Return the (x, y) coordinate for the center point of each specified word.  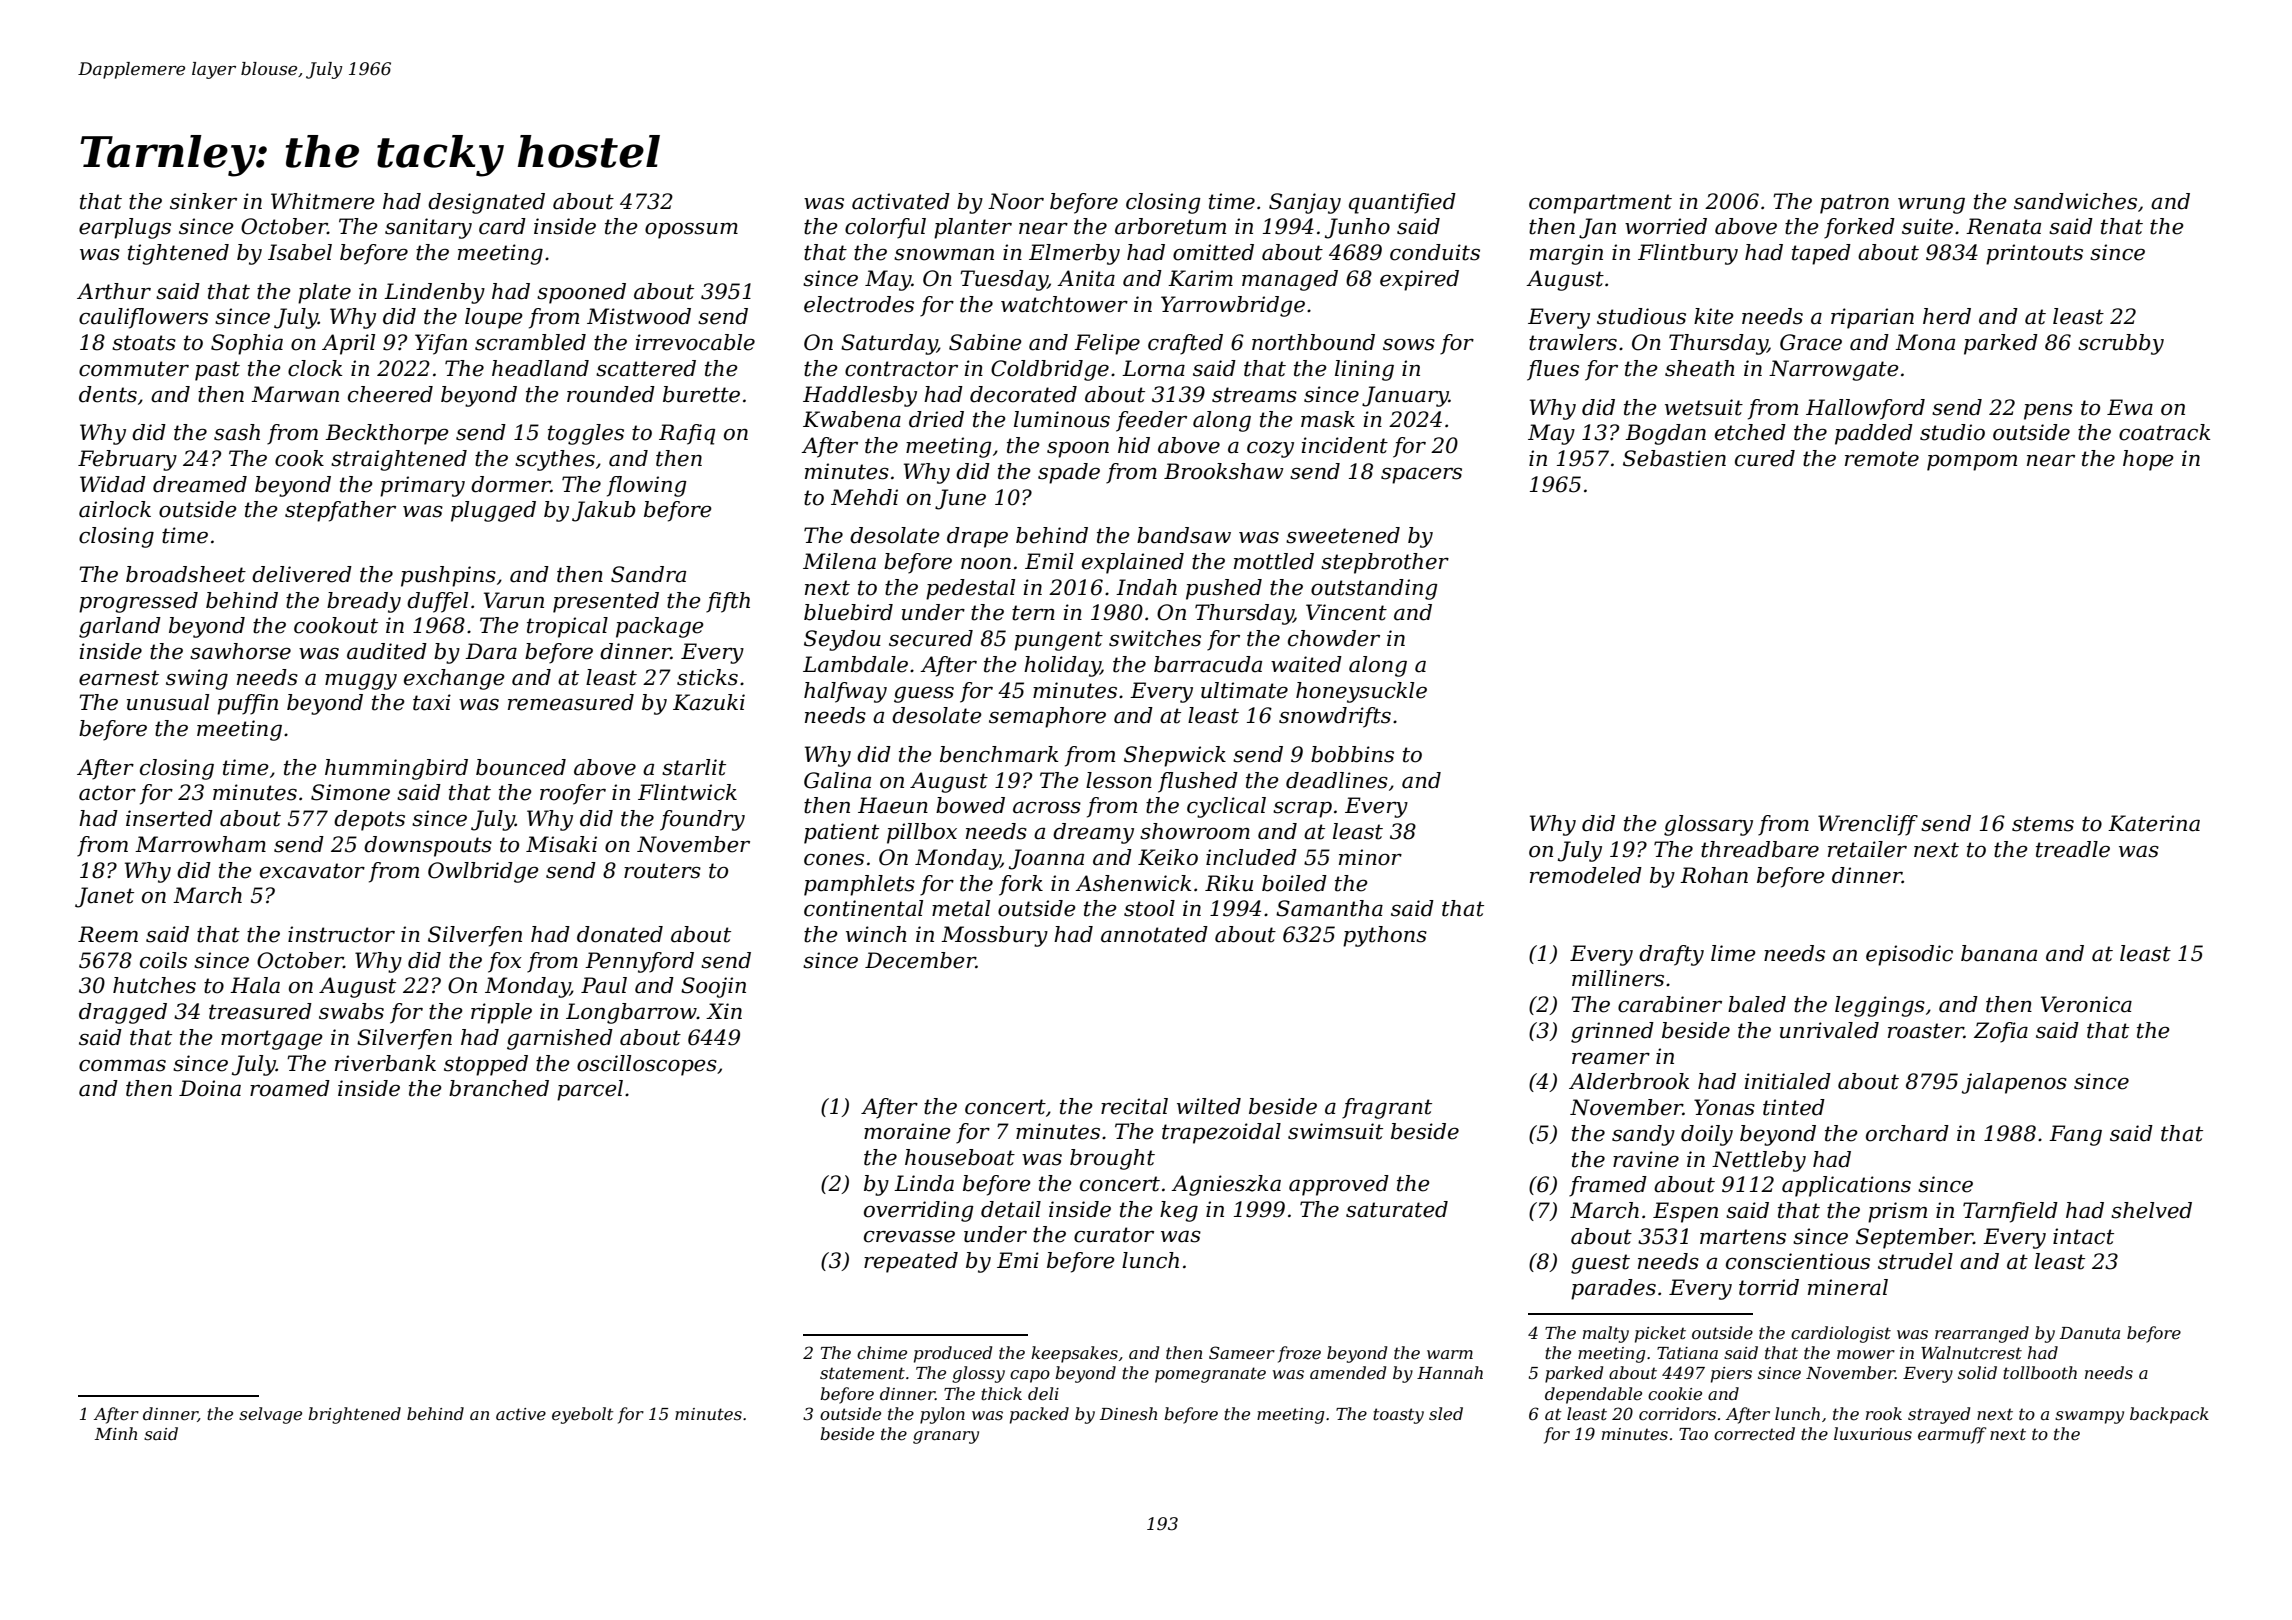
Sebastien (1674, 458)
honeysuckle (1361, 692)
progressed (138, 602)
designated (486, 203)
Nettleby (1759, 1161)
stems (2043, 824)
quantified (1402, 203)
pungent (1058, 641)
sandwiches (2075, 201)
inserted (169, 818)
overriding (919, 1211)
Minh (116, 1433)
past (217, 371)
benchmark (999, 754)
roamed (290, 1088)
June (960, 499)
